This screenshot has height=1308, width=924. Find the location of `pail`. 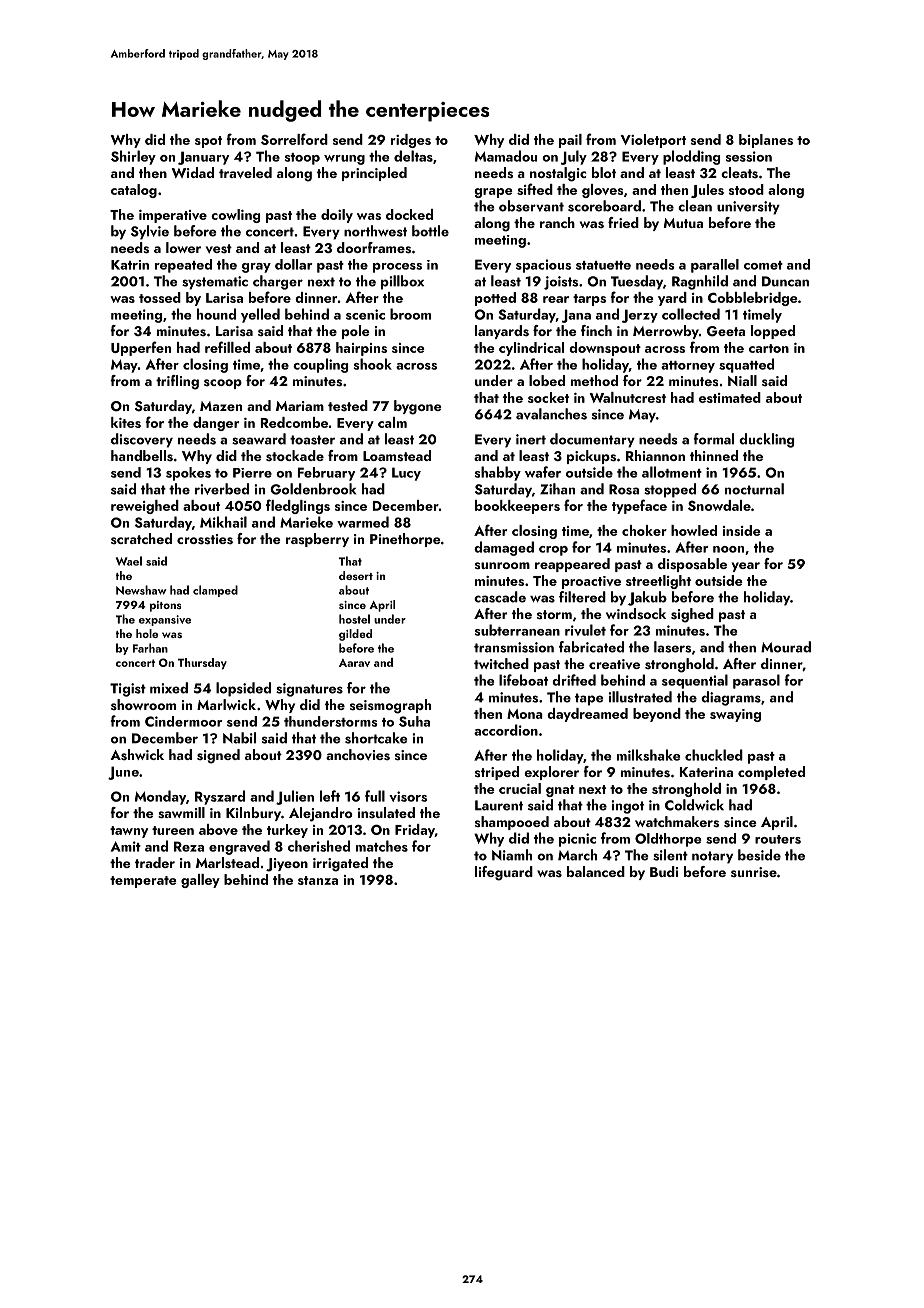

pail is located at coordinates (570, 141).
